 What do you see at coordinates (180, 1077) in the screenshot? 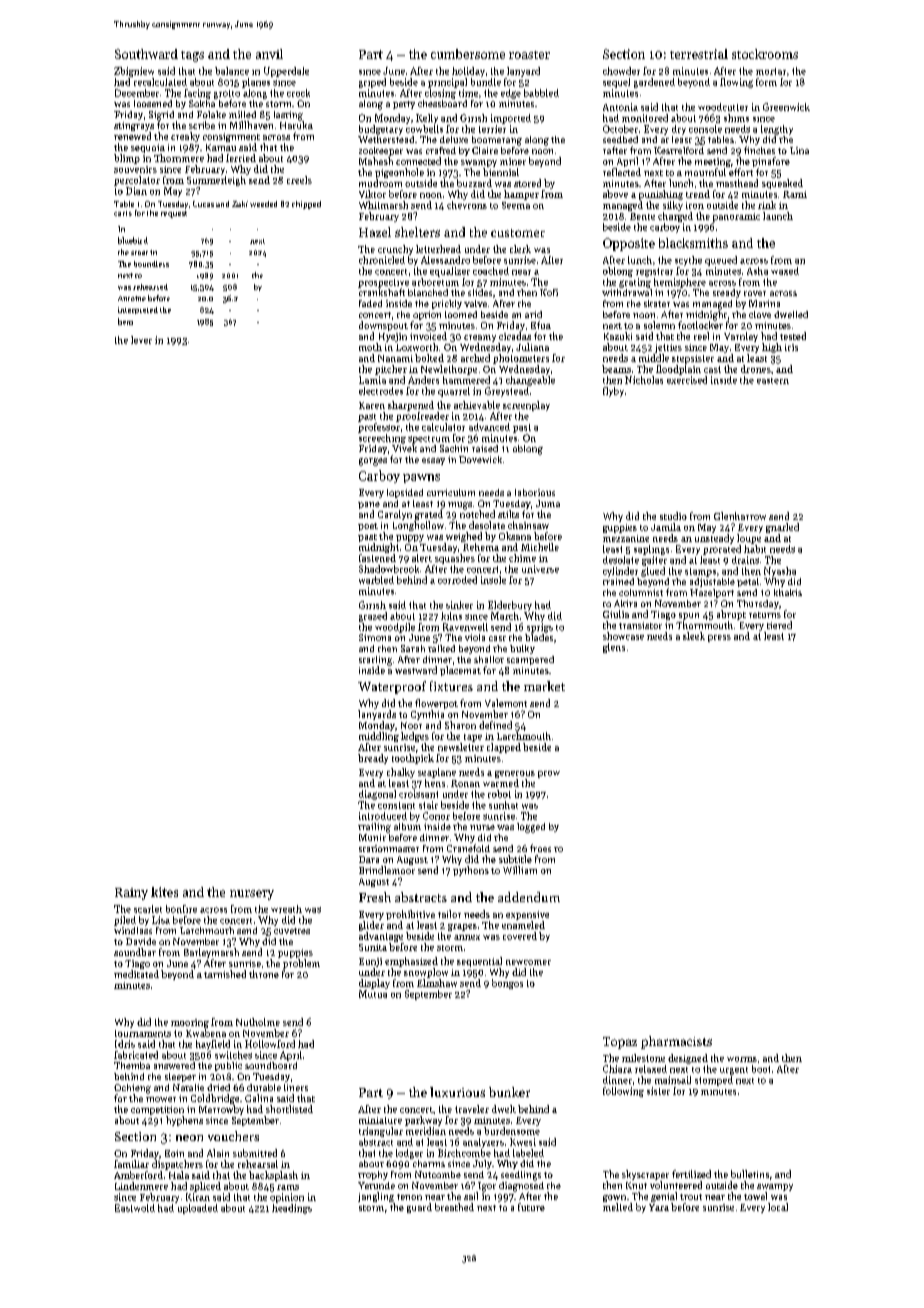
I see `sleeper` at bounding box center [180, 1077].
